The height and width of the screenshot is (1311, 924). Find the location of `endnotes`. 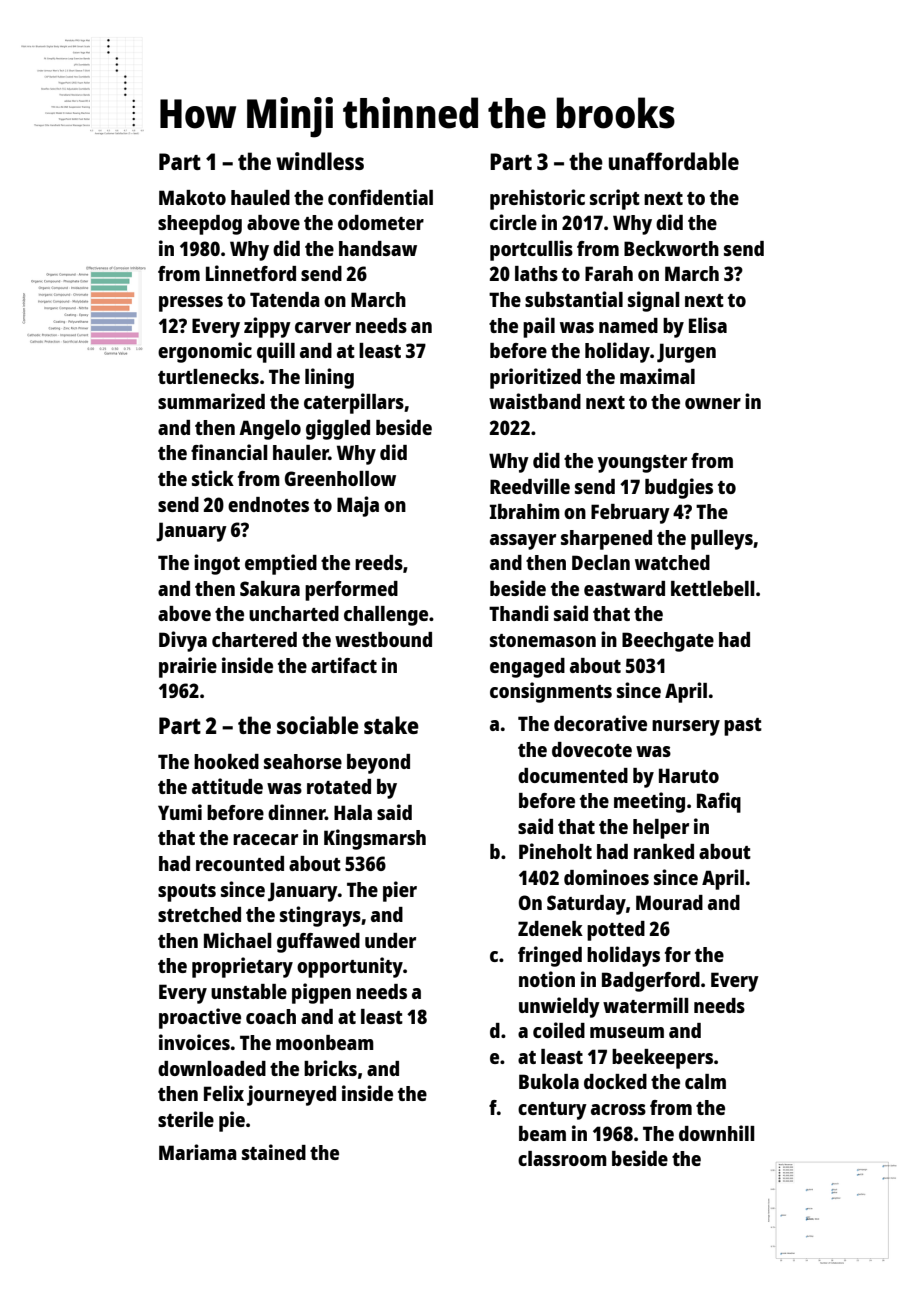

endnotes is located at coordinates (268, 504).
